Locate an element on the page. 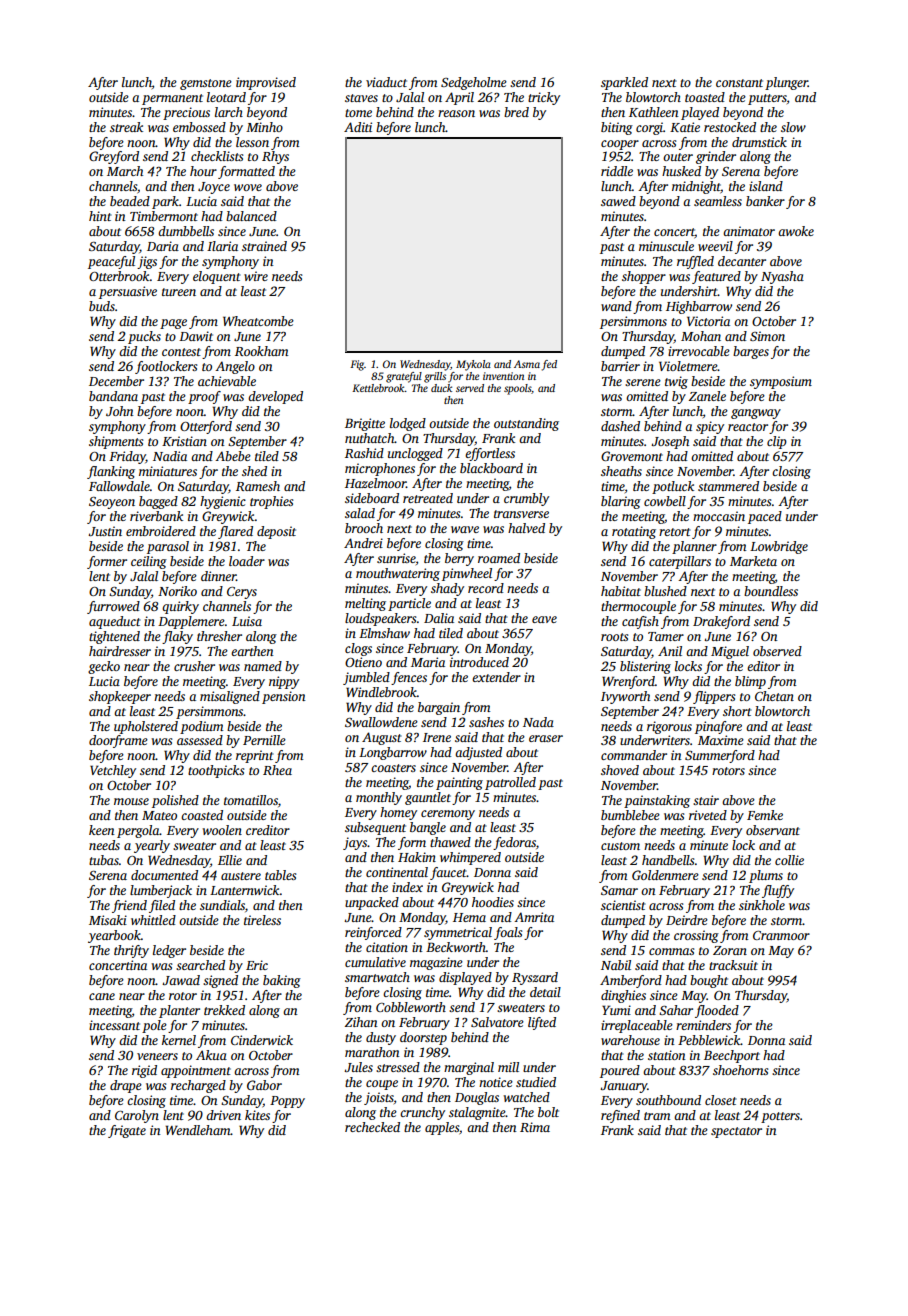 This document has width=908, height=1316. grills is located at coordinates (435, 377).
